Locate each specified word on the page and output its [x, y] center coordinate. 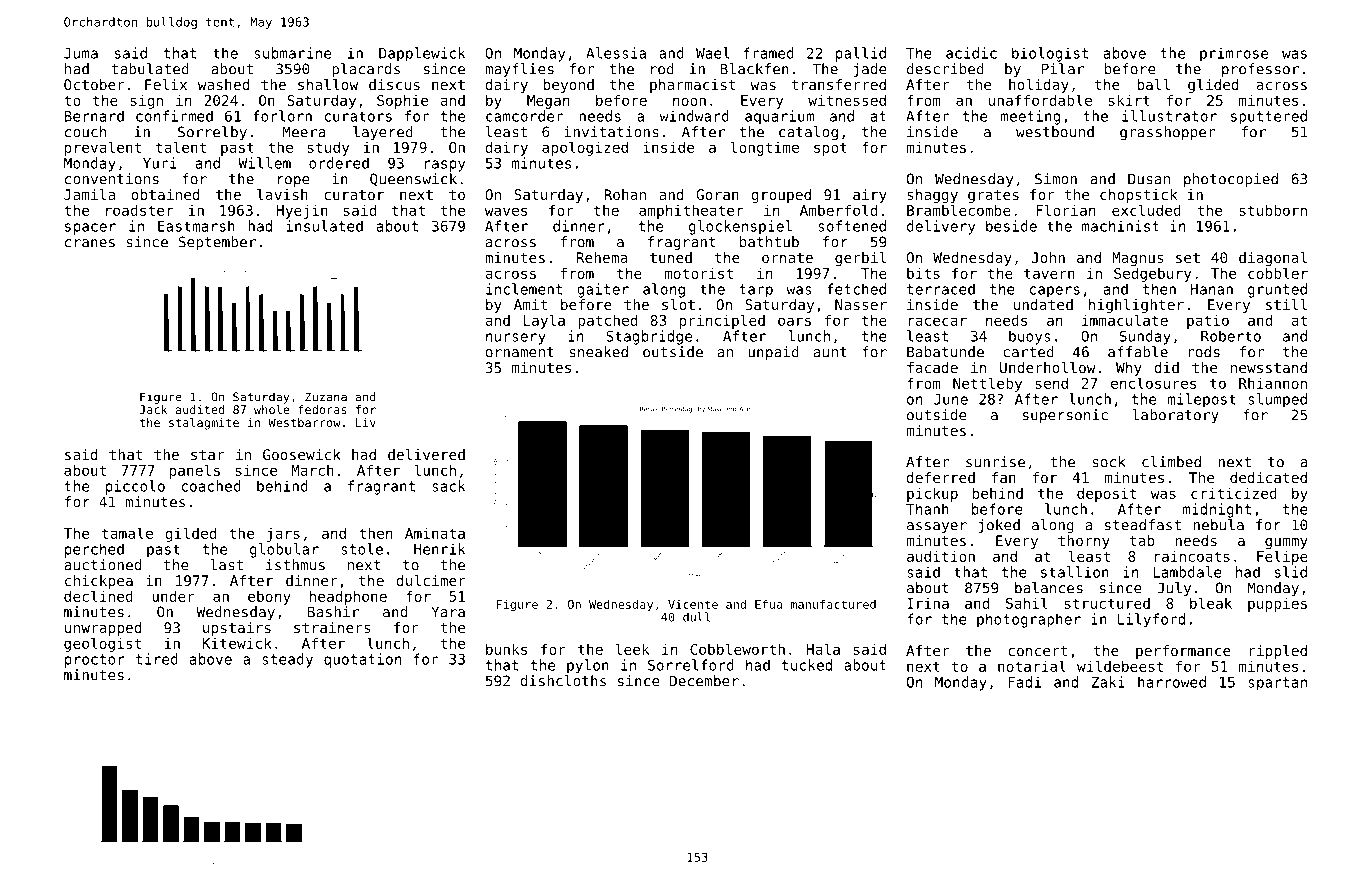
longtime [765, 148]
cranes [90, 243]
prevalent [103, 148]
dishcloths [563, 681]
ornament [520, 352]
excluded [1146, 210]
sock [1109, 462]
